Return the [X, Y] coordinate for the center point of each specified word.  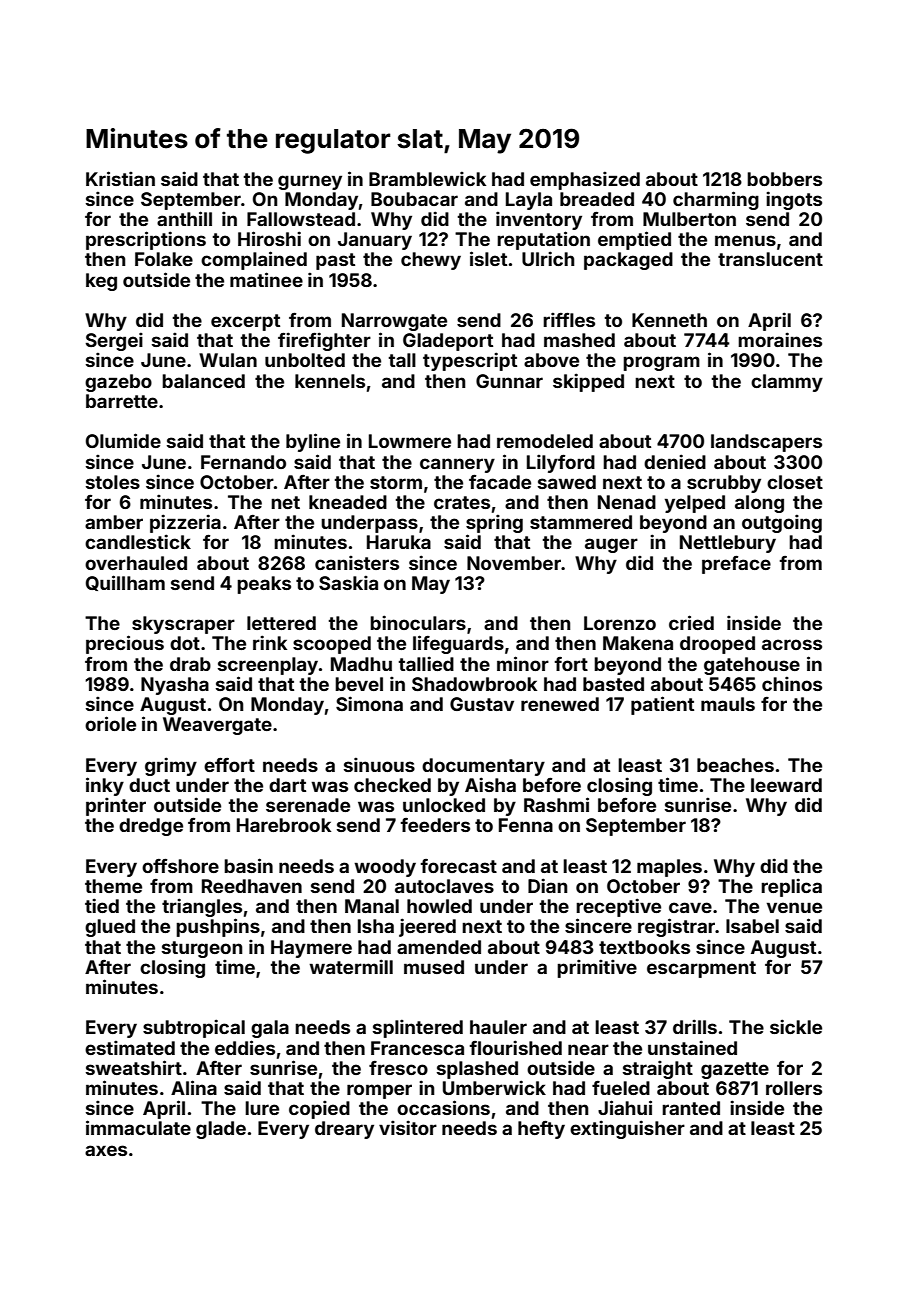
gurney [310, 182]
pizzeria [185, 523]
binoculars [418, 622]
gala [270, 1029]
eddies [245, 1047]
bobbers [784, 179]
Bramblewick [427, 178]
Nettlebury [728, 544]
